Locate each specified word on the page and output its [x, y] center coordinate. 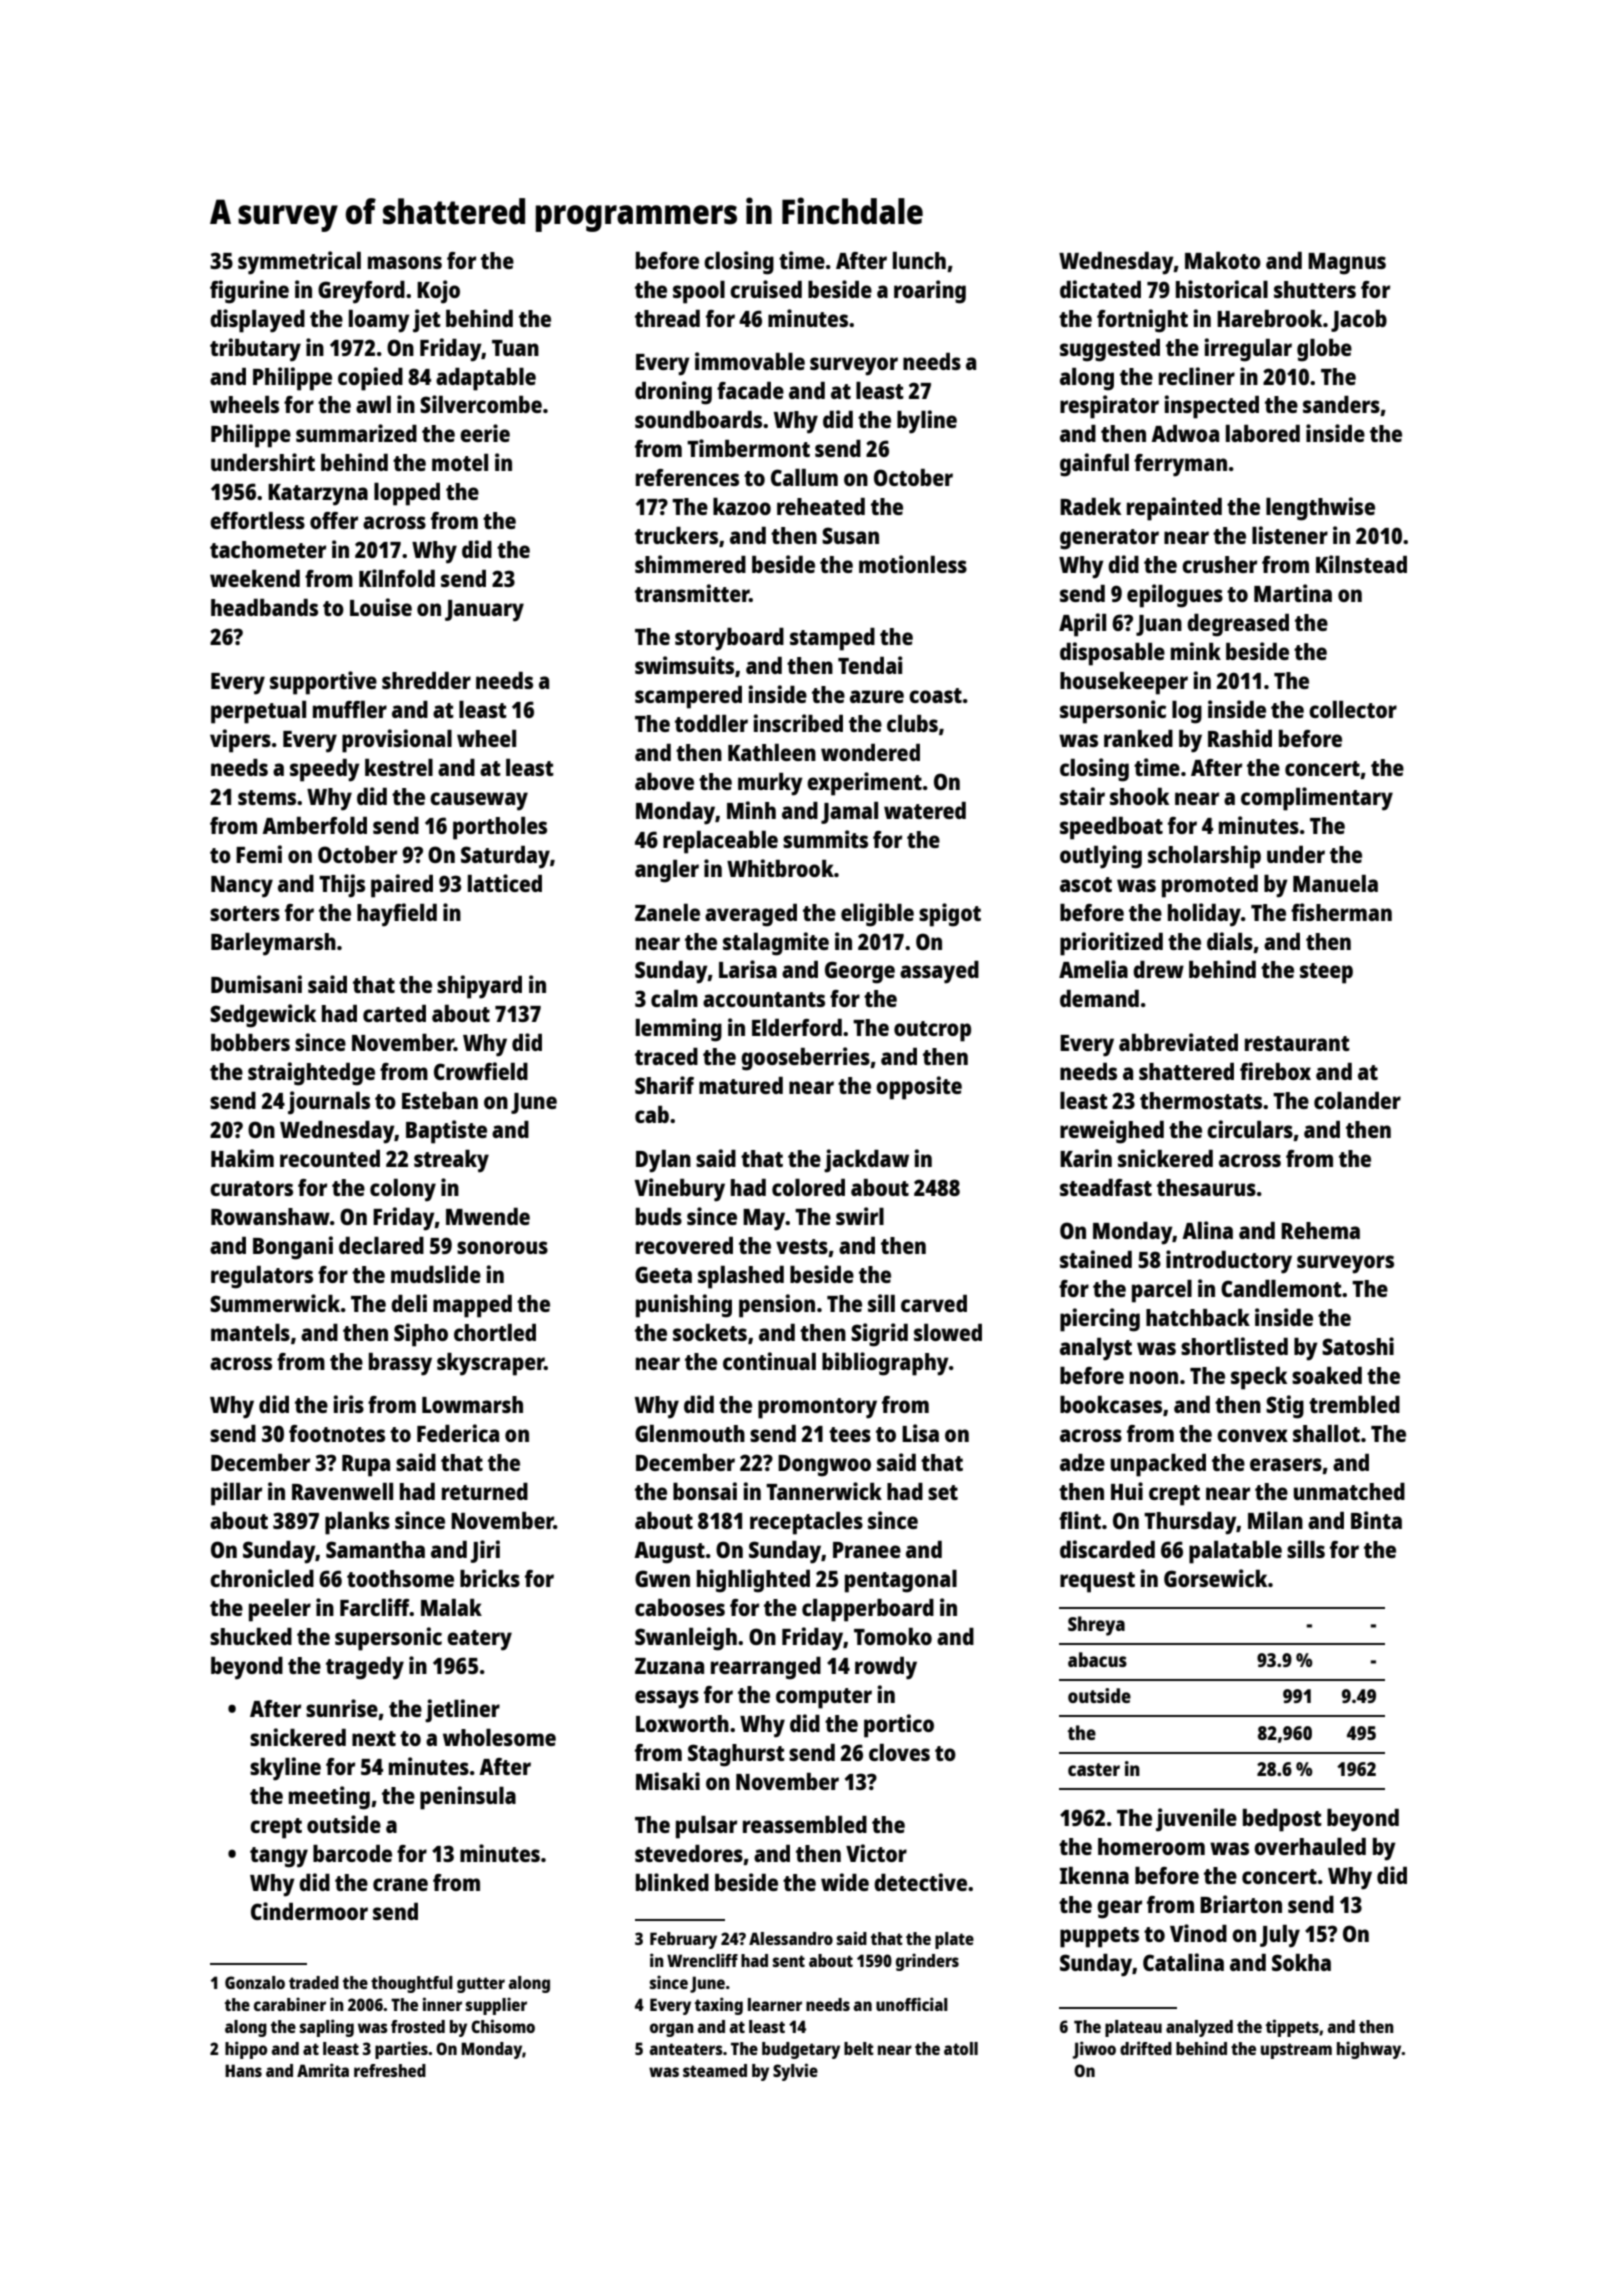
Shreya [1096, 1626]
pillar [236, 1494]
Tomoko [893, 1636]
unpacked [1158, 1465]
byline [927, 422]
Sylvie [795, 2072]
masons [405, 262]
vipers [240, 741]
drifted [1146, 2048]
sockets [710, 1332]
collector [1353, 709]
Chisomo [503, 2026]
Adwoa [1185, 433]
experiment [864, 784]
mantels [250, 1332]
